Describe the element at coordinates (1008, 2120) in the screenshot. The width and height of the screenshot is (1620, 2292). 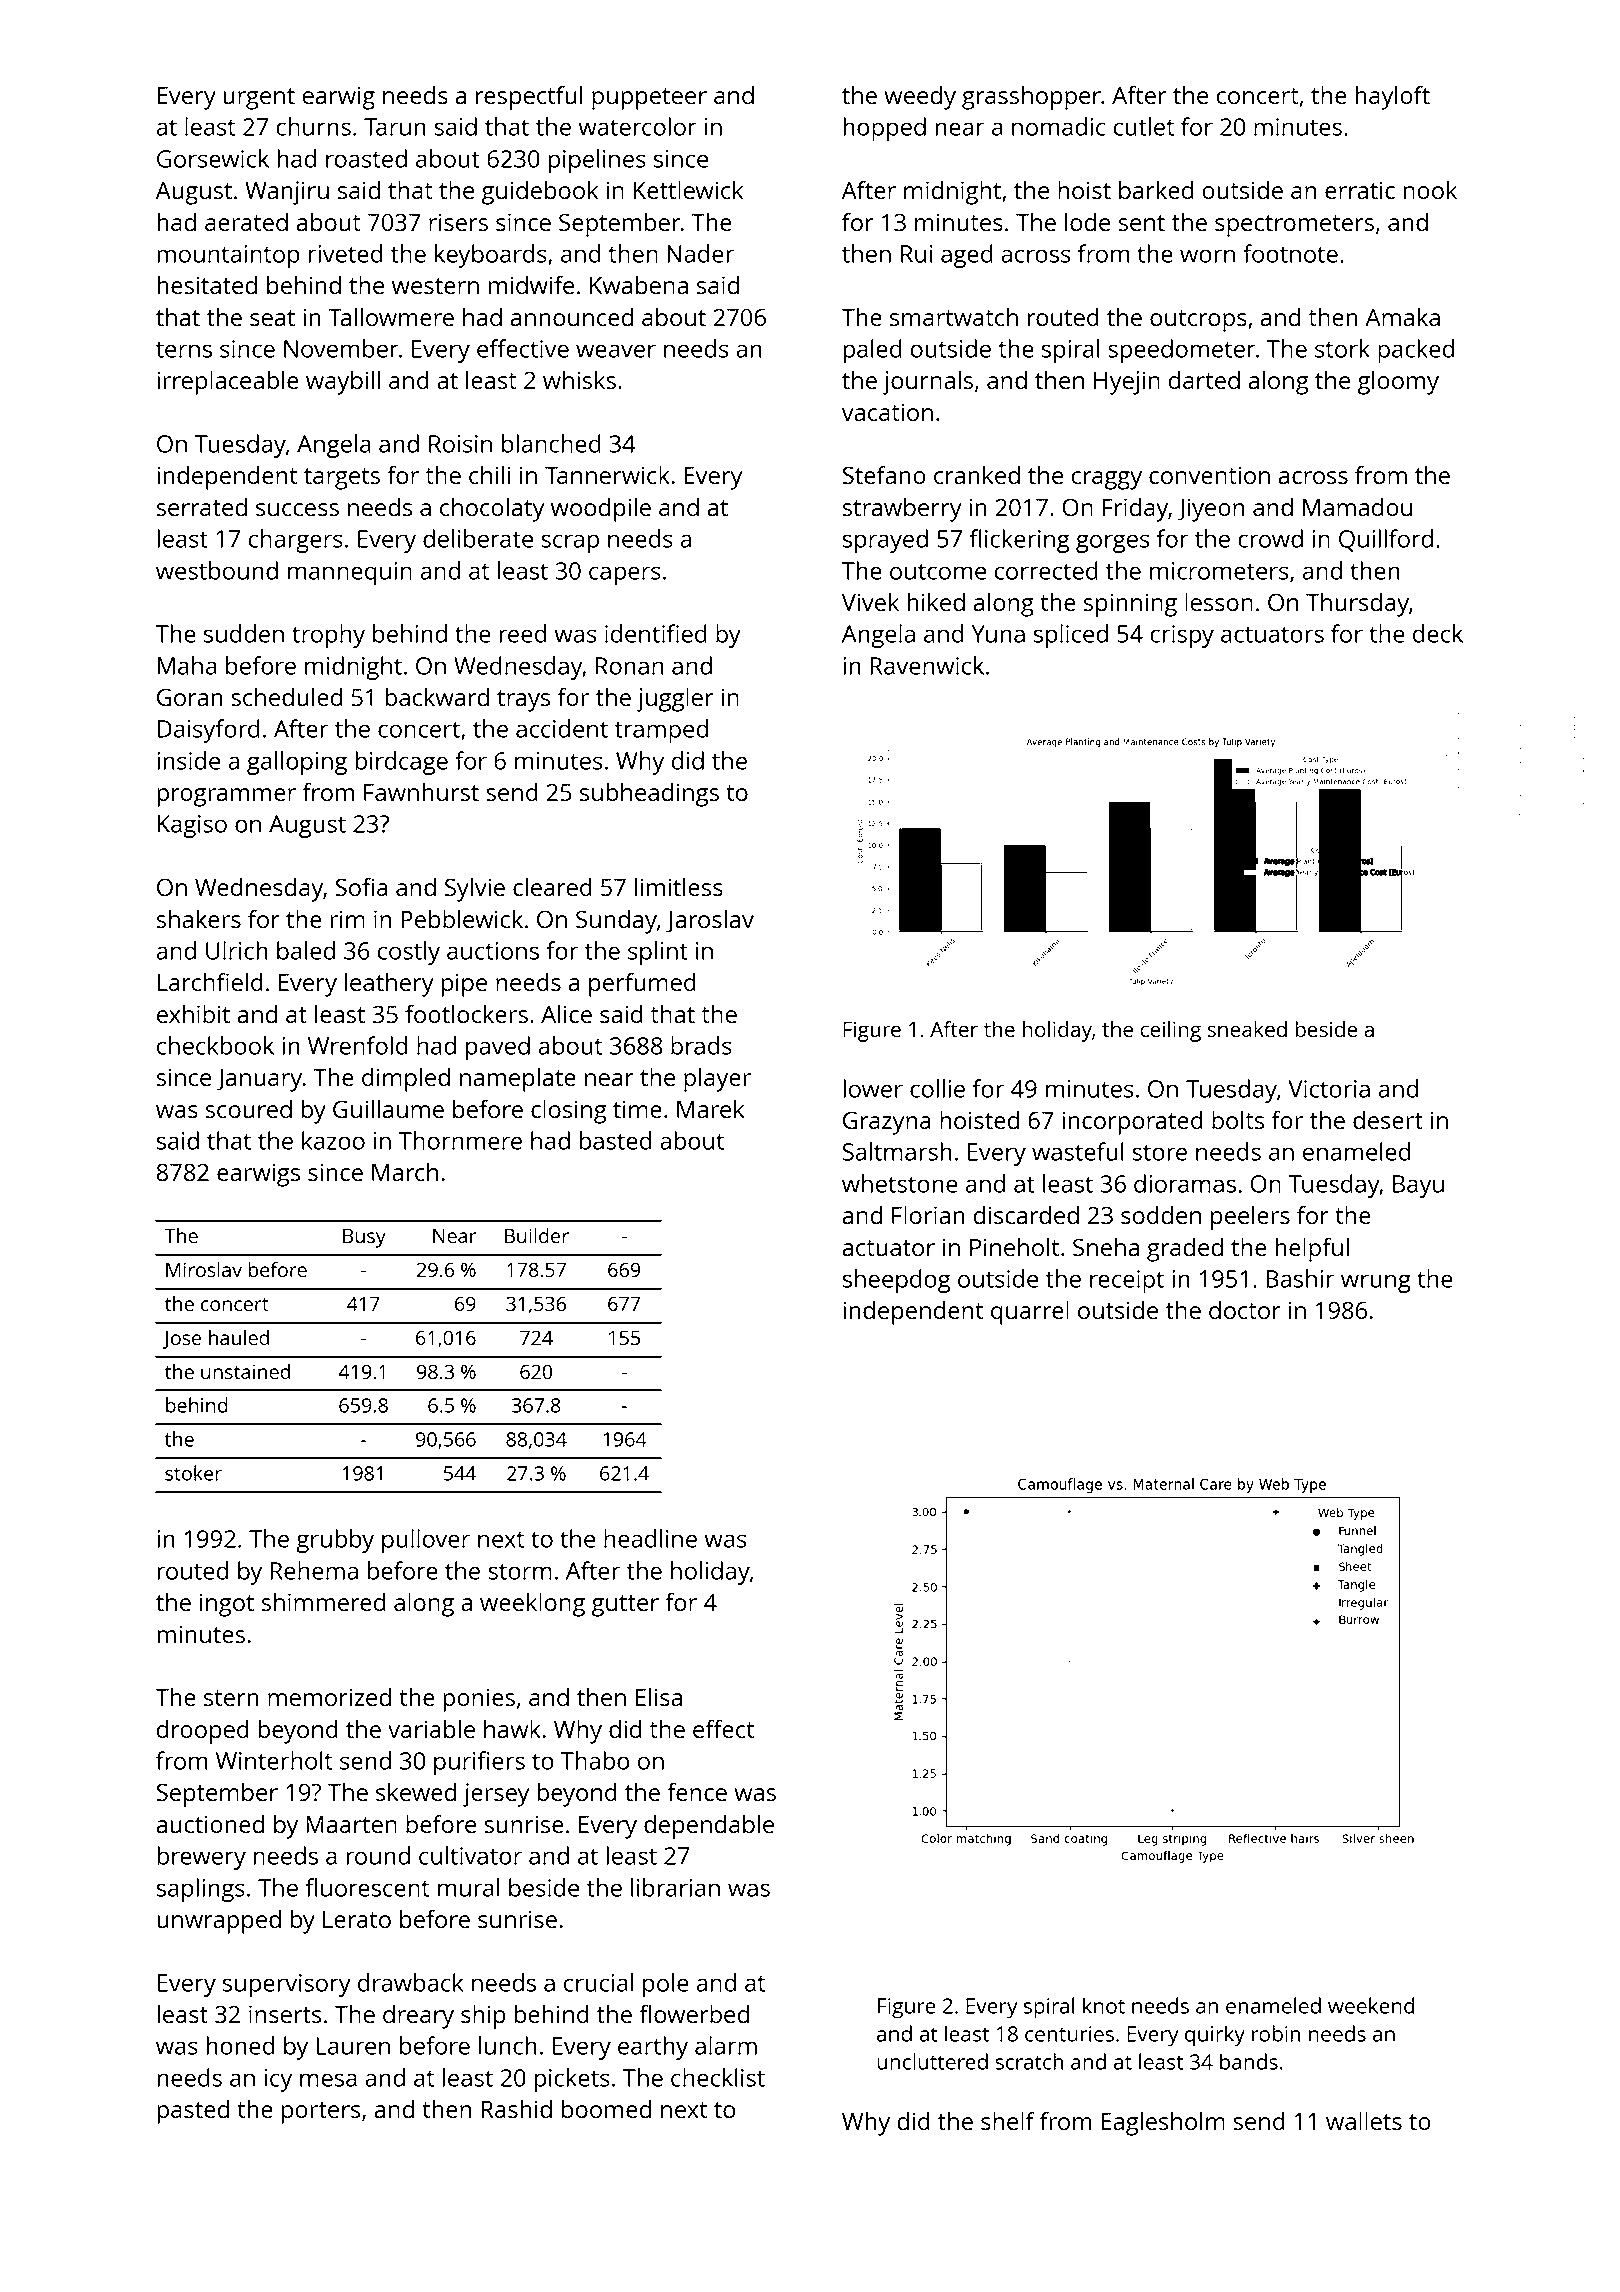
I see `shelf` at that location.
